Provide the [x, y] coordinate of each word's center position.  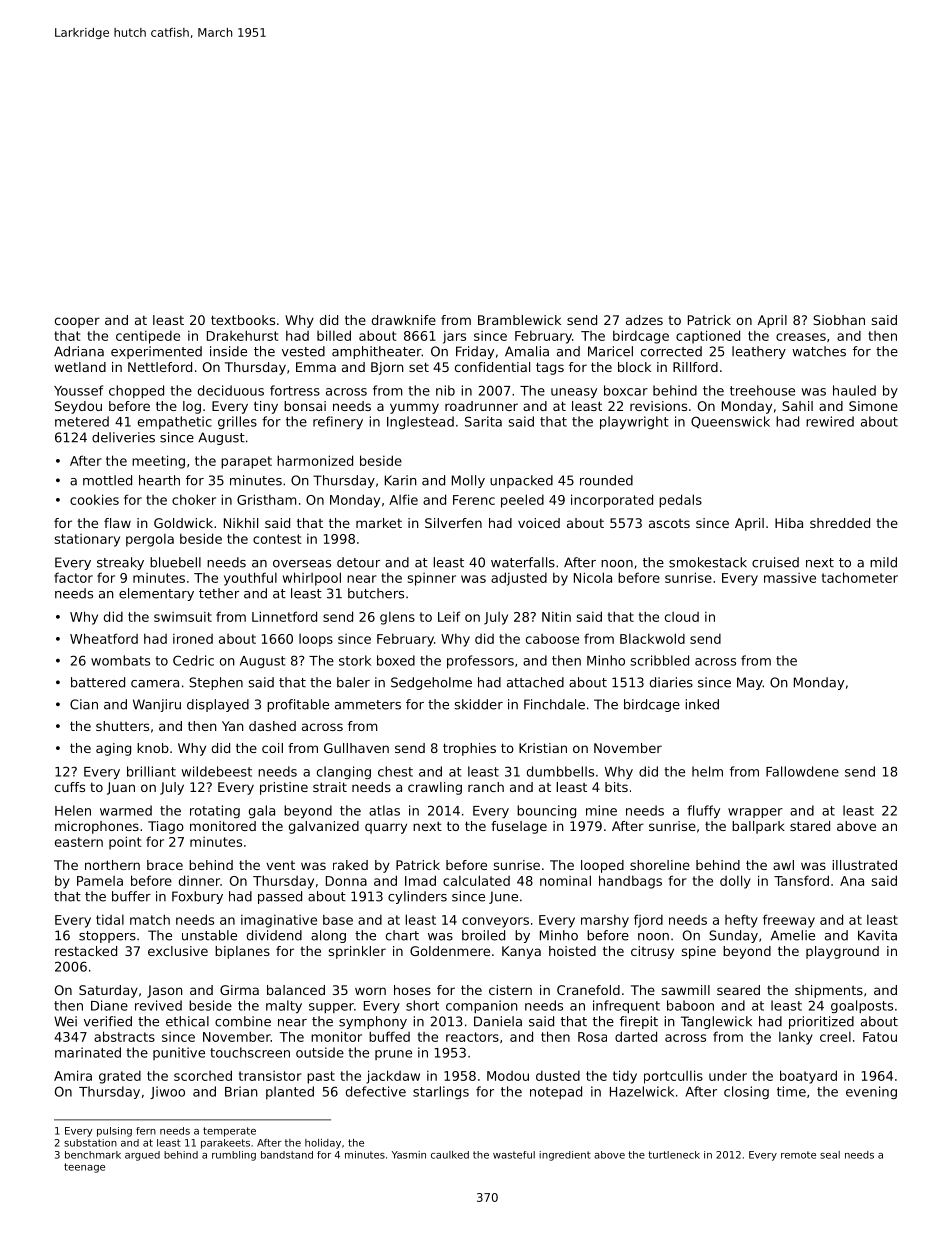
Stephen [216, 683]
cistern [510, 990]
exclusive [178, 951]
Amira [73, 1075]
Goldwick [183, 523]
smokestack [708, 562]
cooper [77, 322]
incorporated [612, 501]
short [422, 1005]
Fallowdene [802, 771]
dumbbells [560, 771]
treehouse [762, 390]
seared [738, 990]
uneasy [574, 393]
